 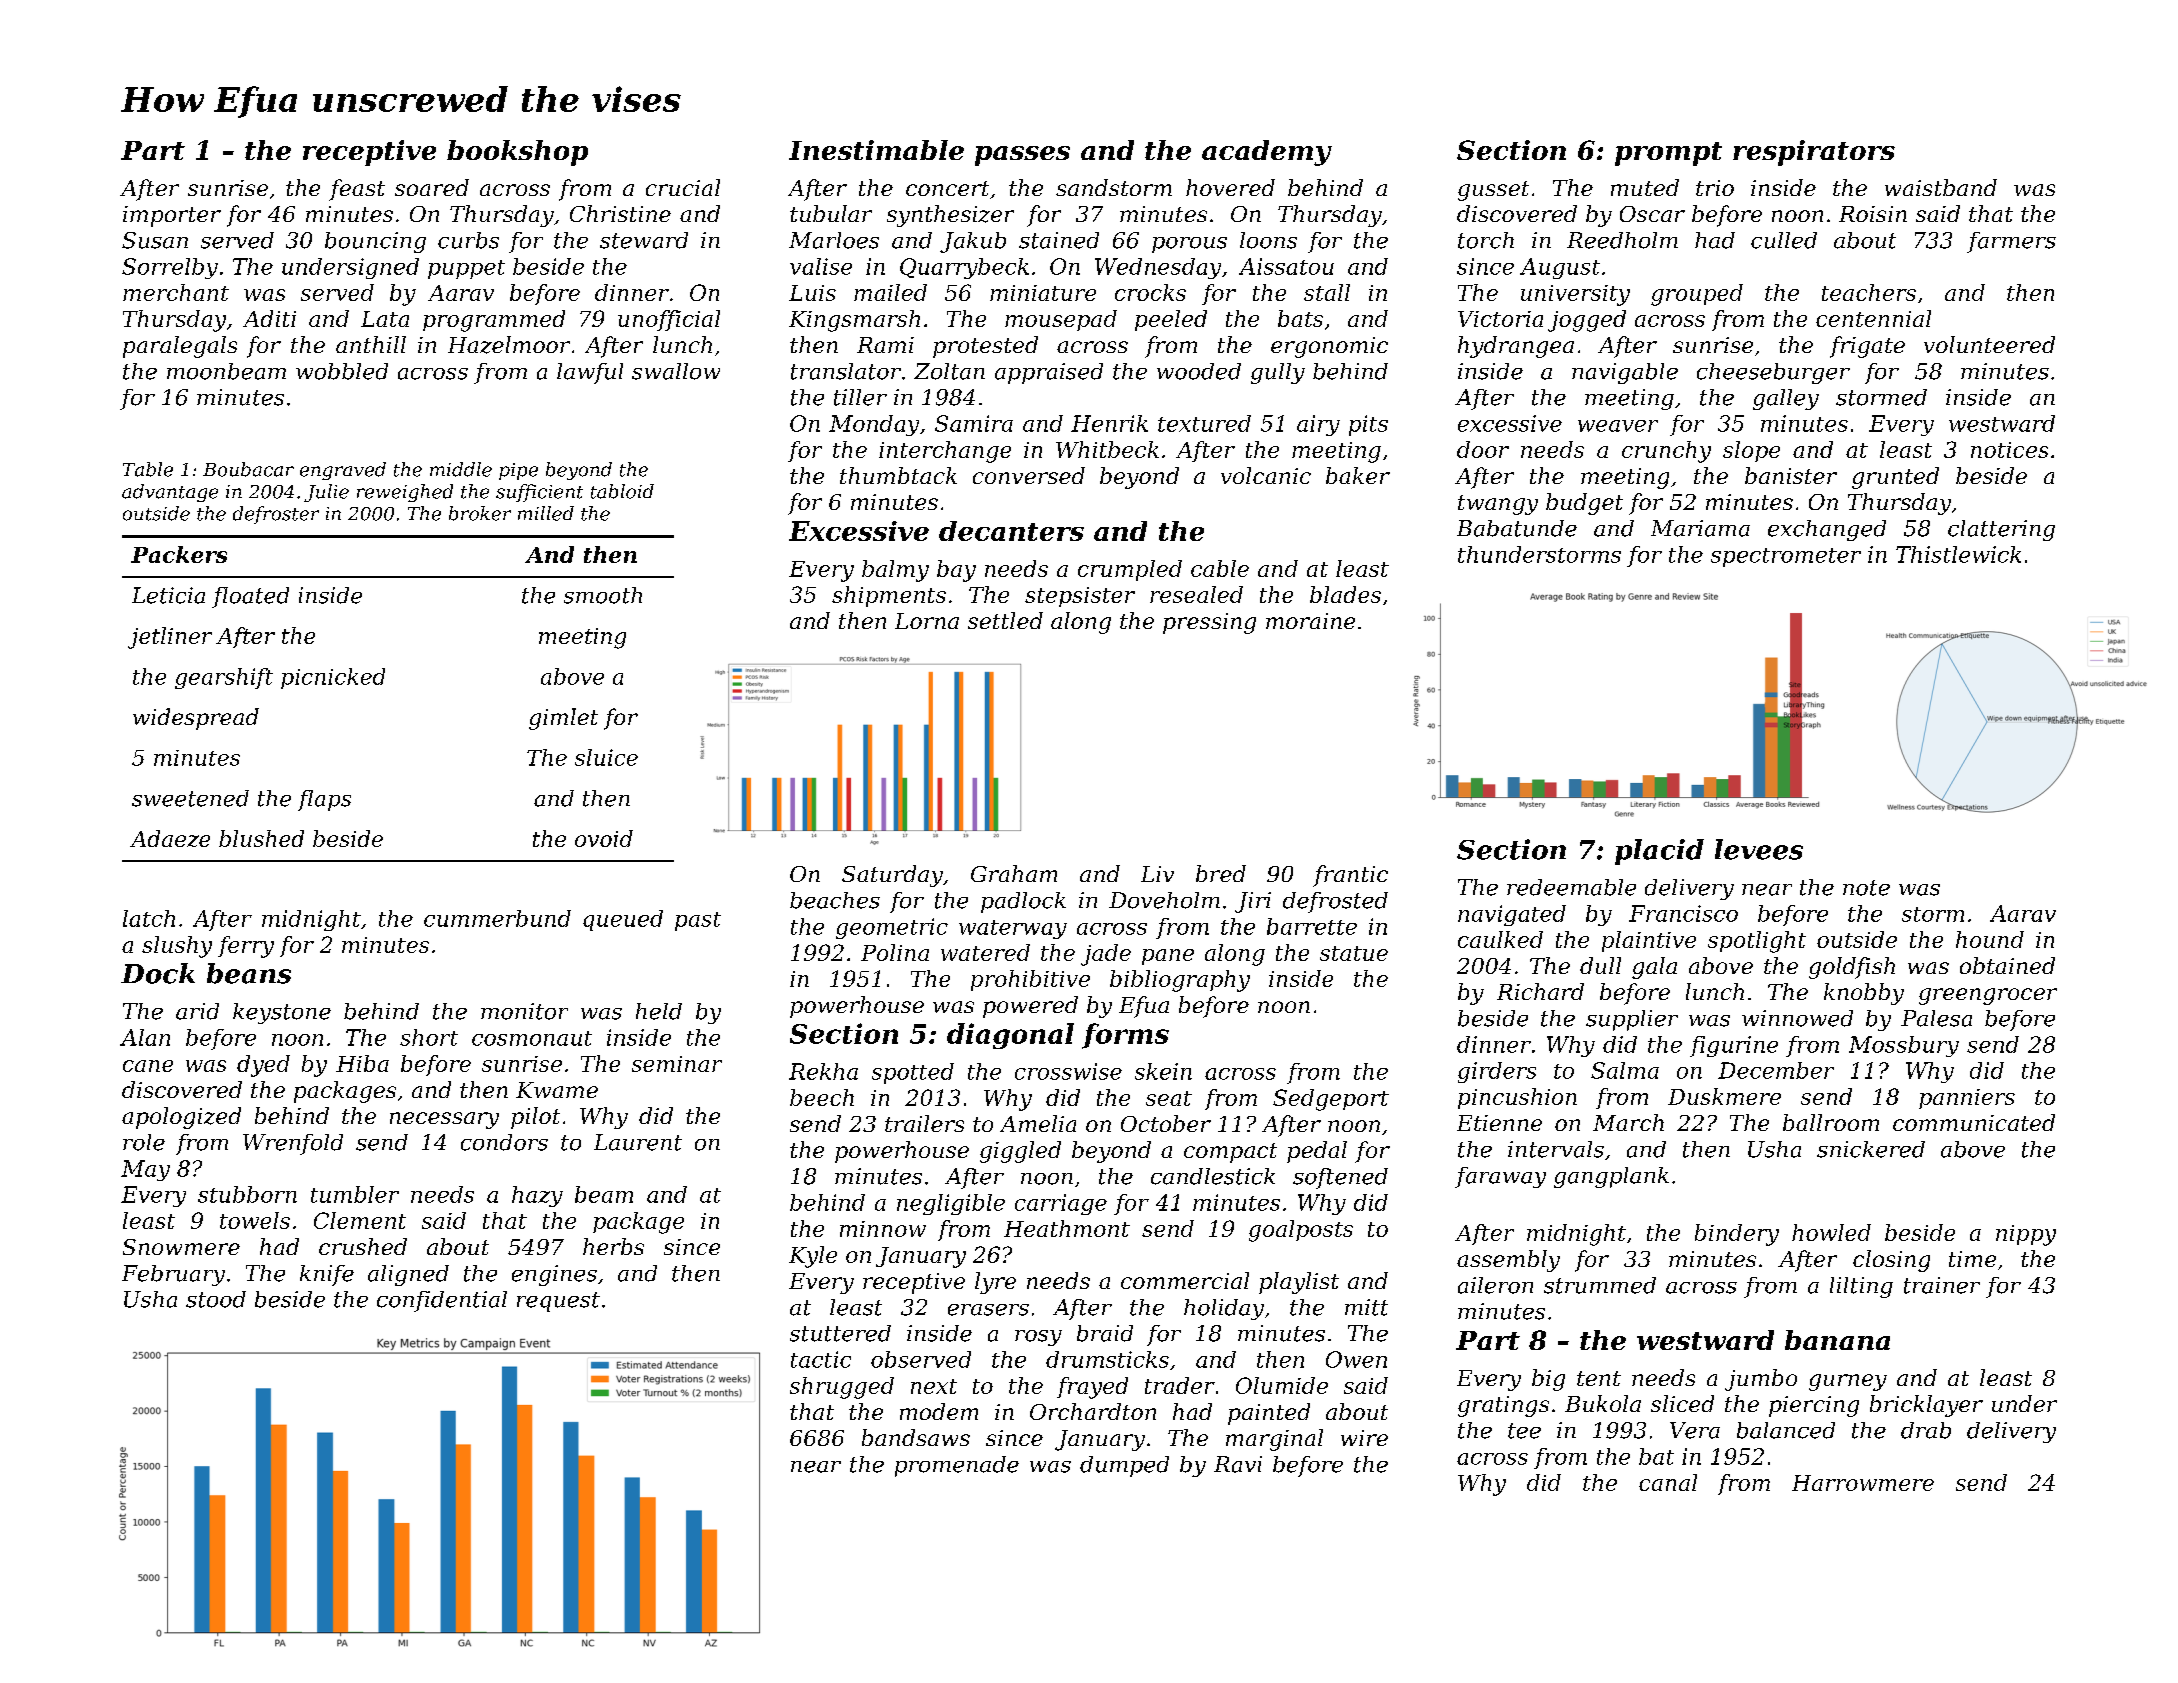 What do you see at coordinates (1171, 320) in the image?
I see `peeled` at bounding box center [1171, 320].
